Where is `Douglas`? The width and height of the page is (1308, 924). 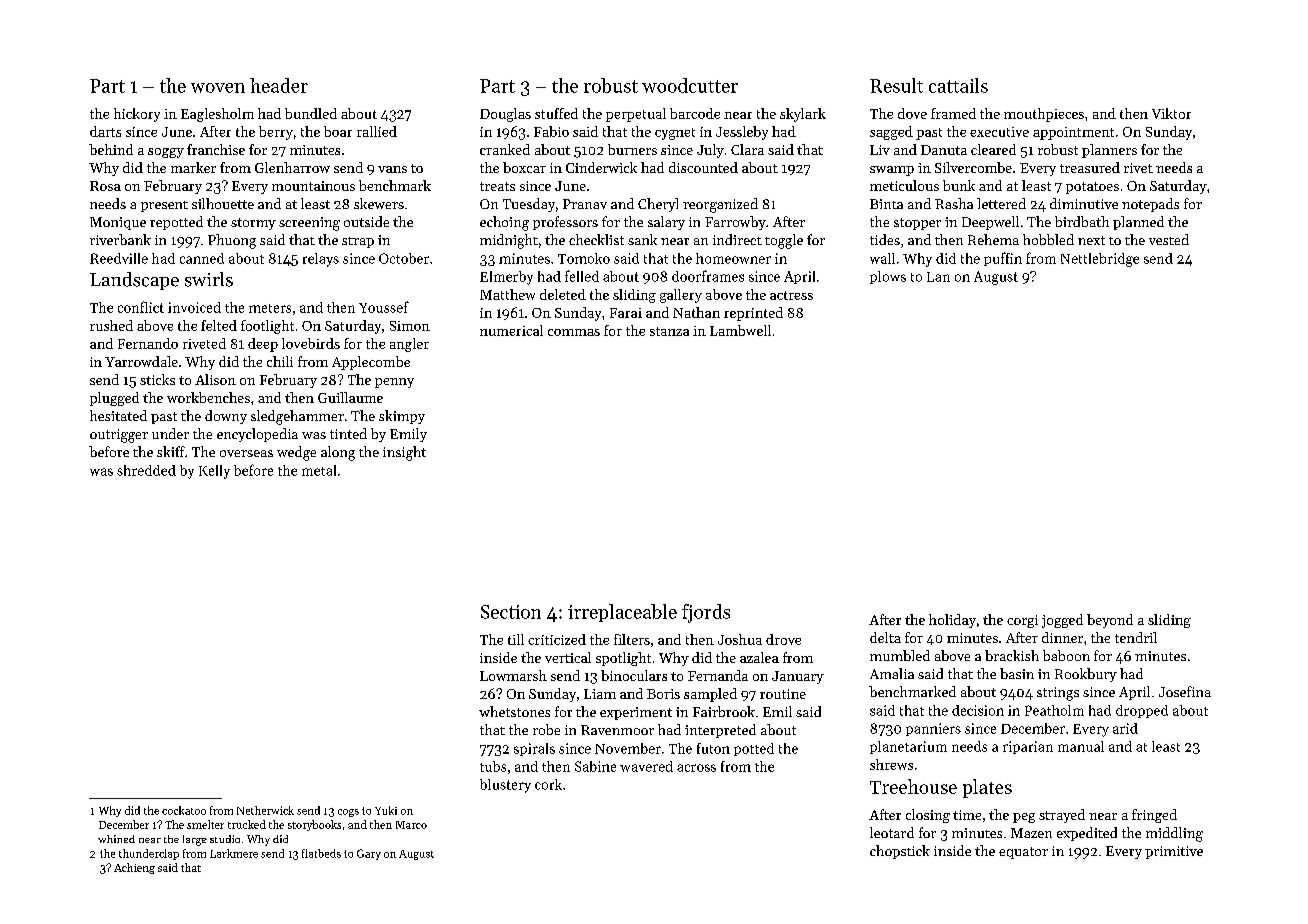 Douglas is located at coordinates (505, 115).
